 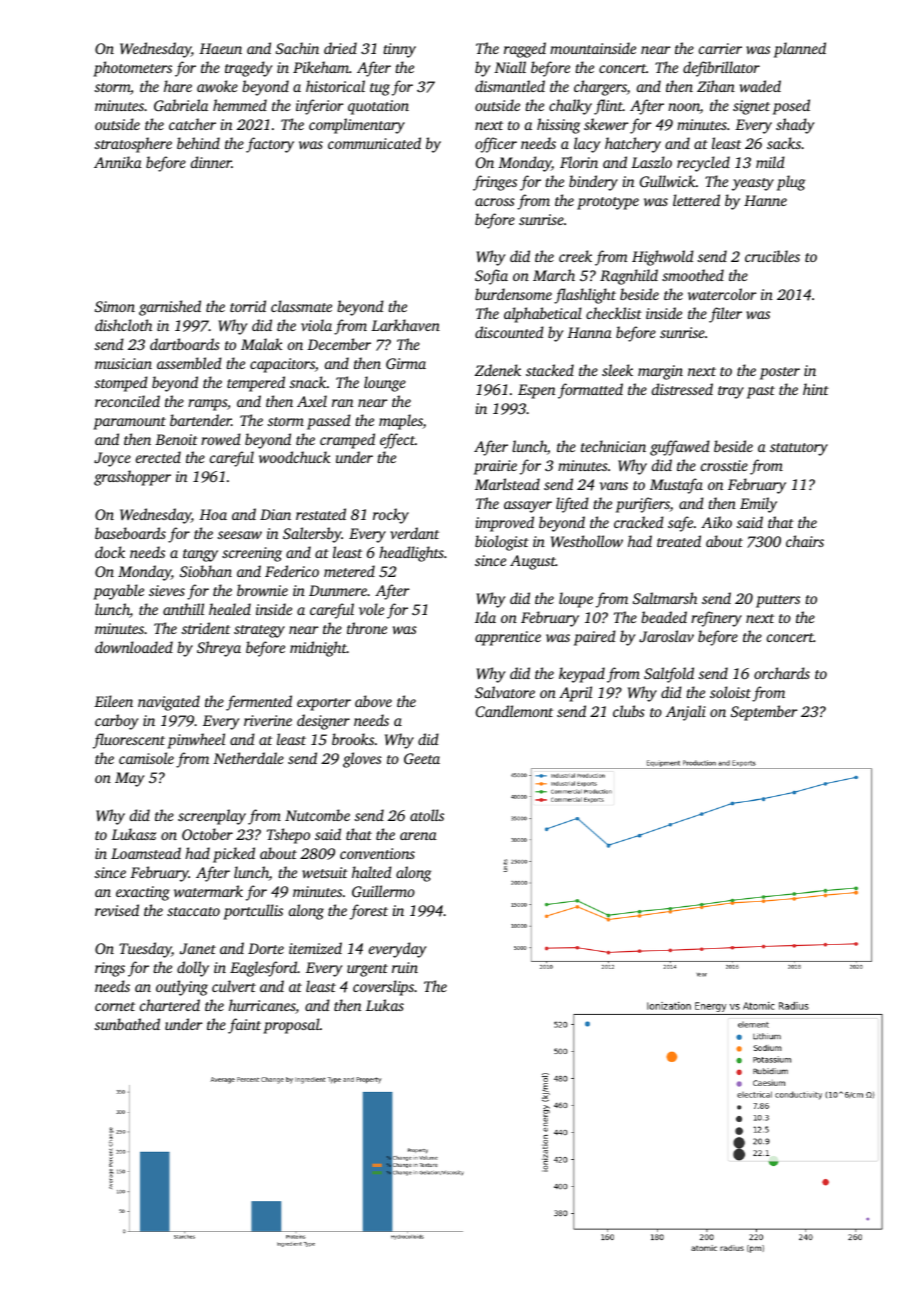 What do you see at coordinates (127, 1024) in the screenshot?
I see `sunbathed` at bounding box center [127, 1024].
